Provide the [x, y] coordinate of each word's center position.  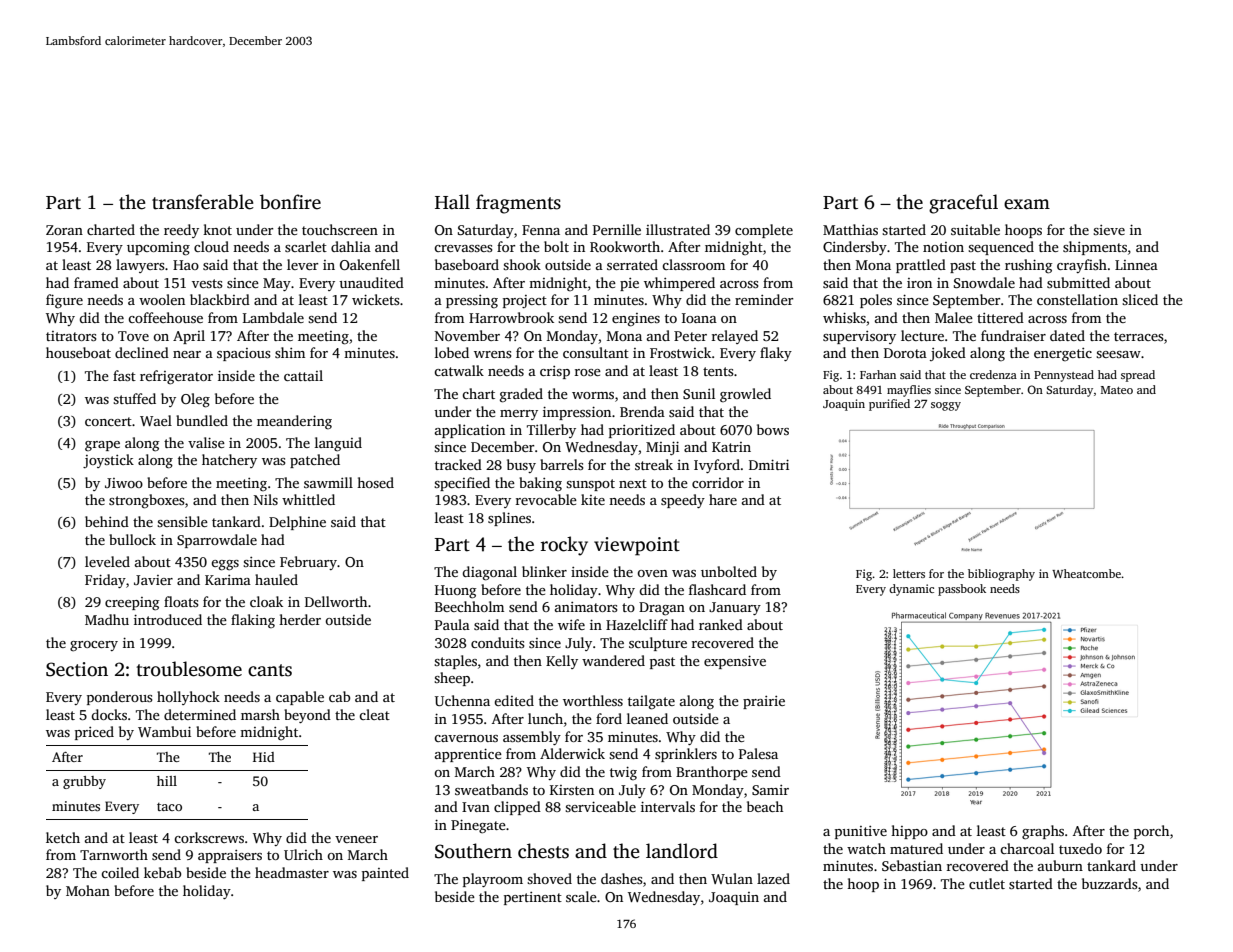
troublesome [189, 669]
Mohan [88, 890]
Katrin [731, 447]
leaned [647, 718]
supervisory [859, 337]
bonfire [290, 202]
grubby [84, 782]
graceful [963, 204]
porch [1151, 832]
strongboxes [147, 501]
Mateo [1117, 390]
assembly [532, 738]
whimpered [679, 284]
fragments [518, 204]
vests [207, 283]
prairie [764, 702]
